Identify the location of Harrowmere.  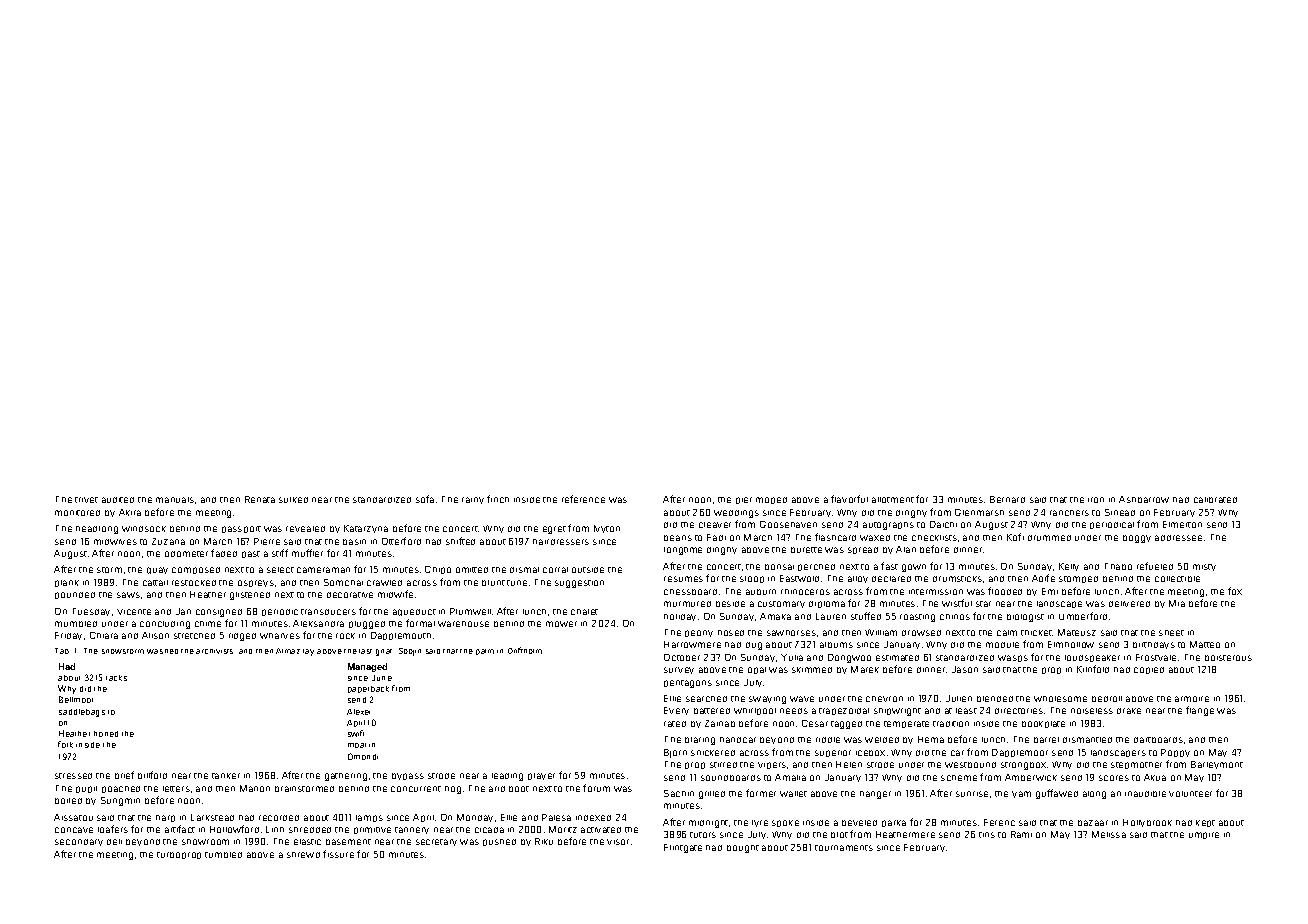
(692, 644).
